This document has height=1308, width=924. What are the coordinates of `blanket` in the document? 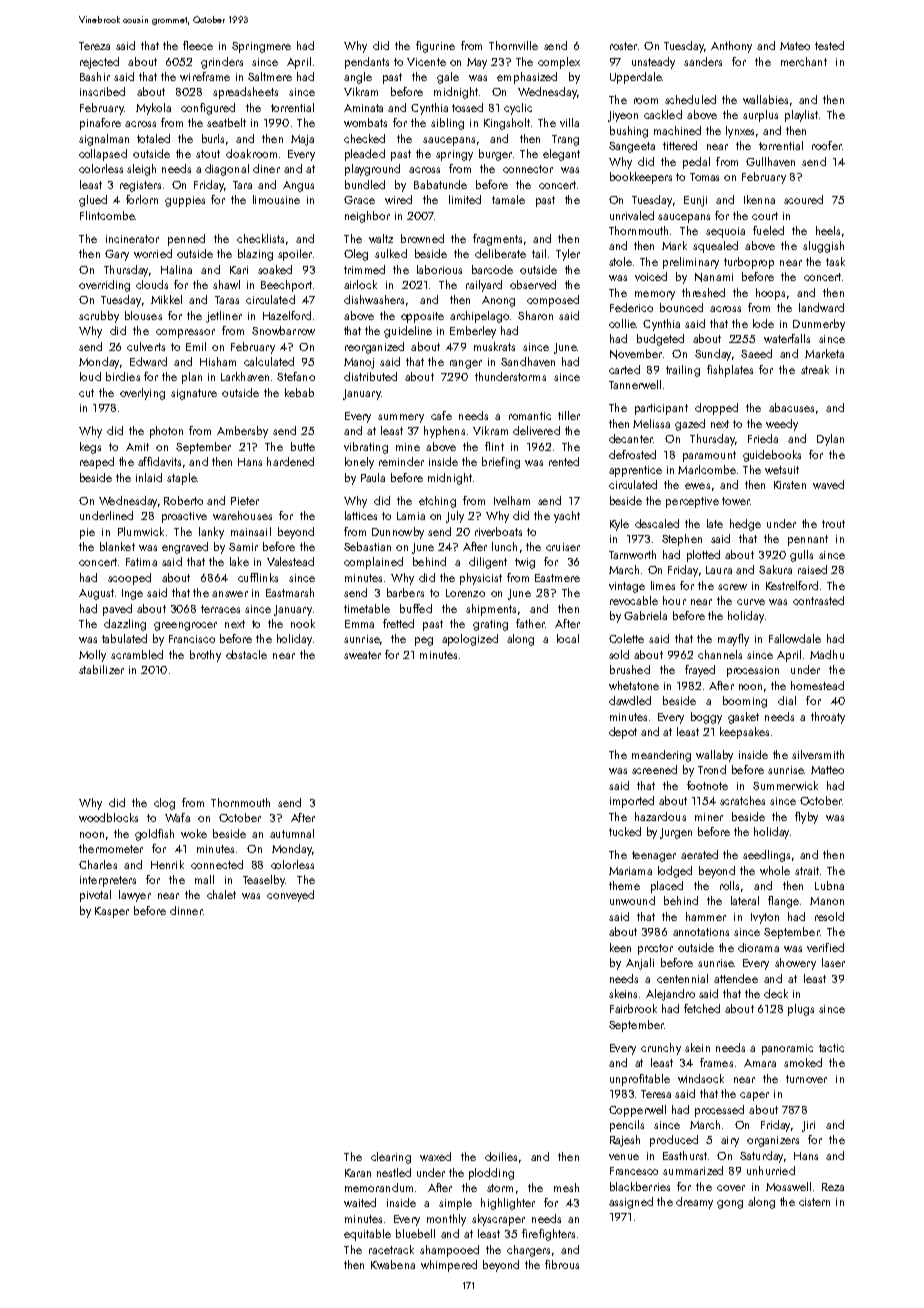 It's located at (117, 546).
